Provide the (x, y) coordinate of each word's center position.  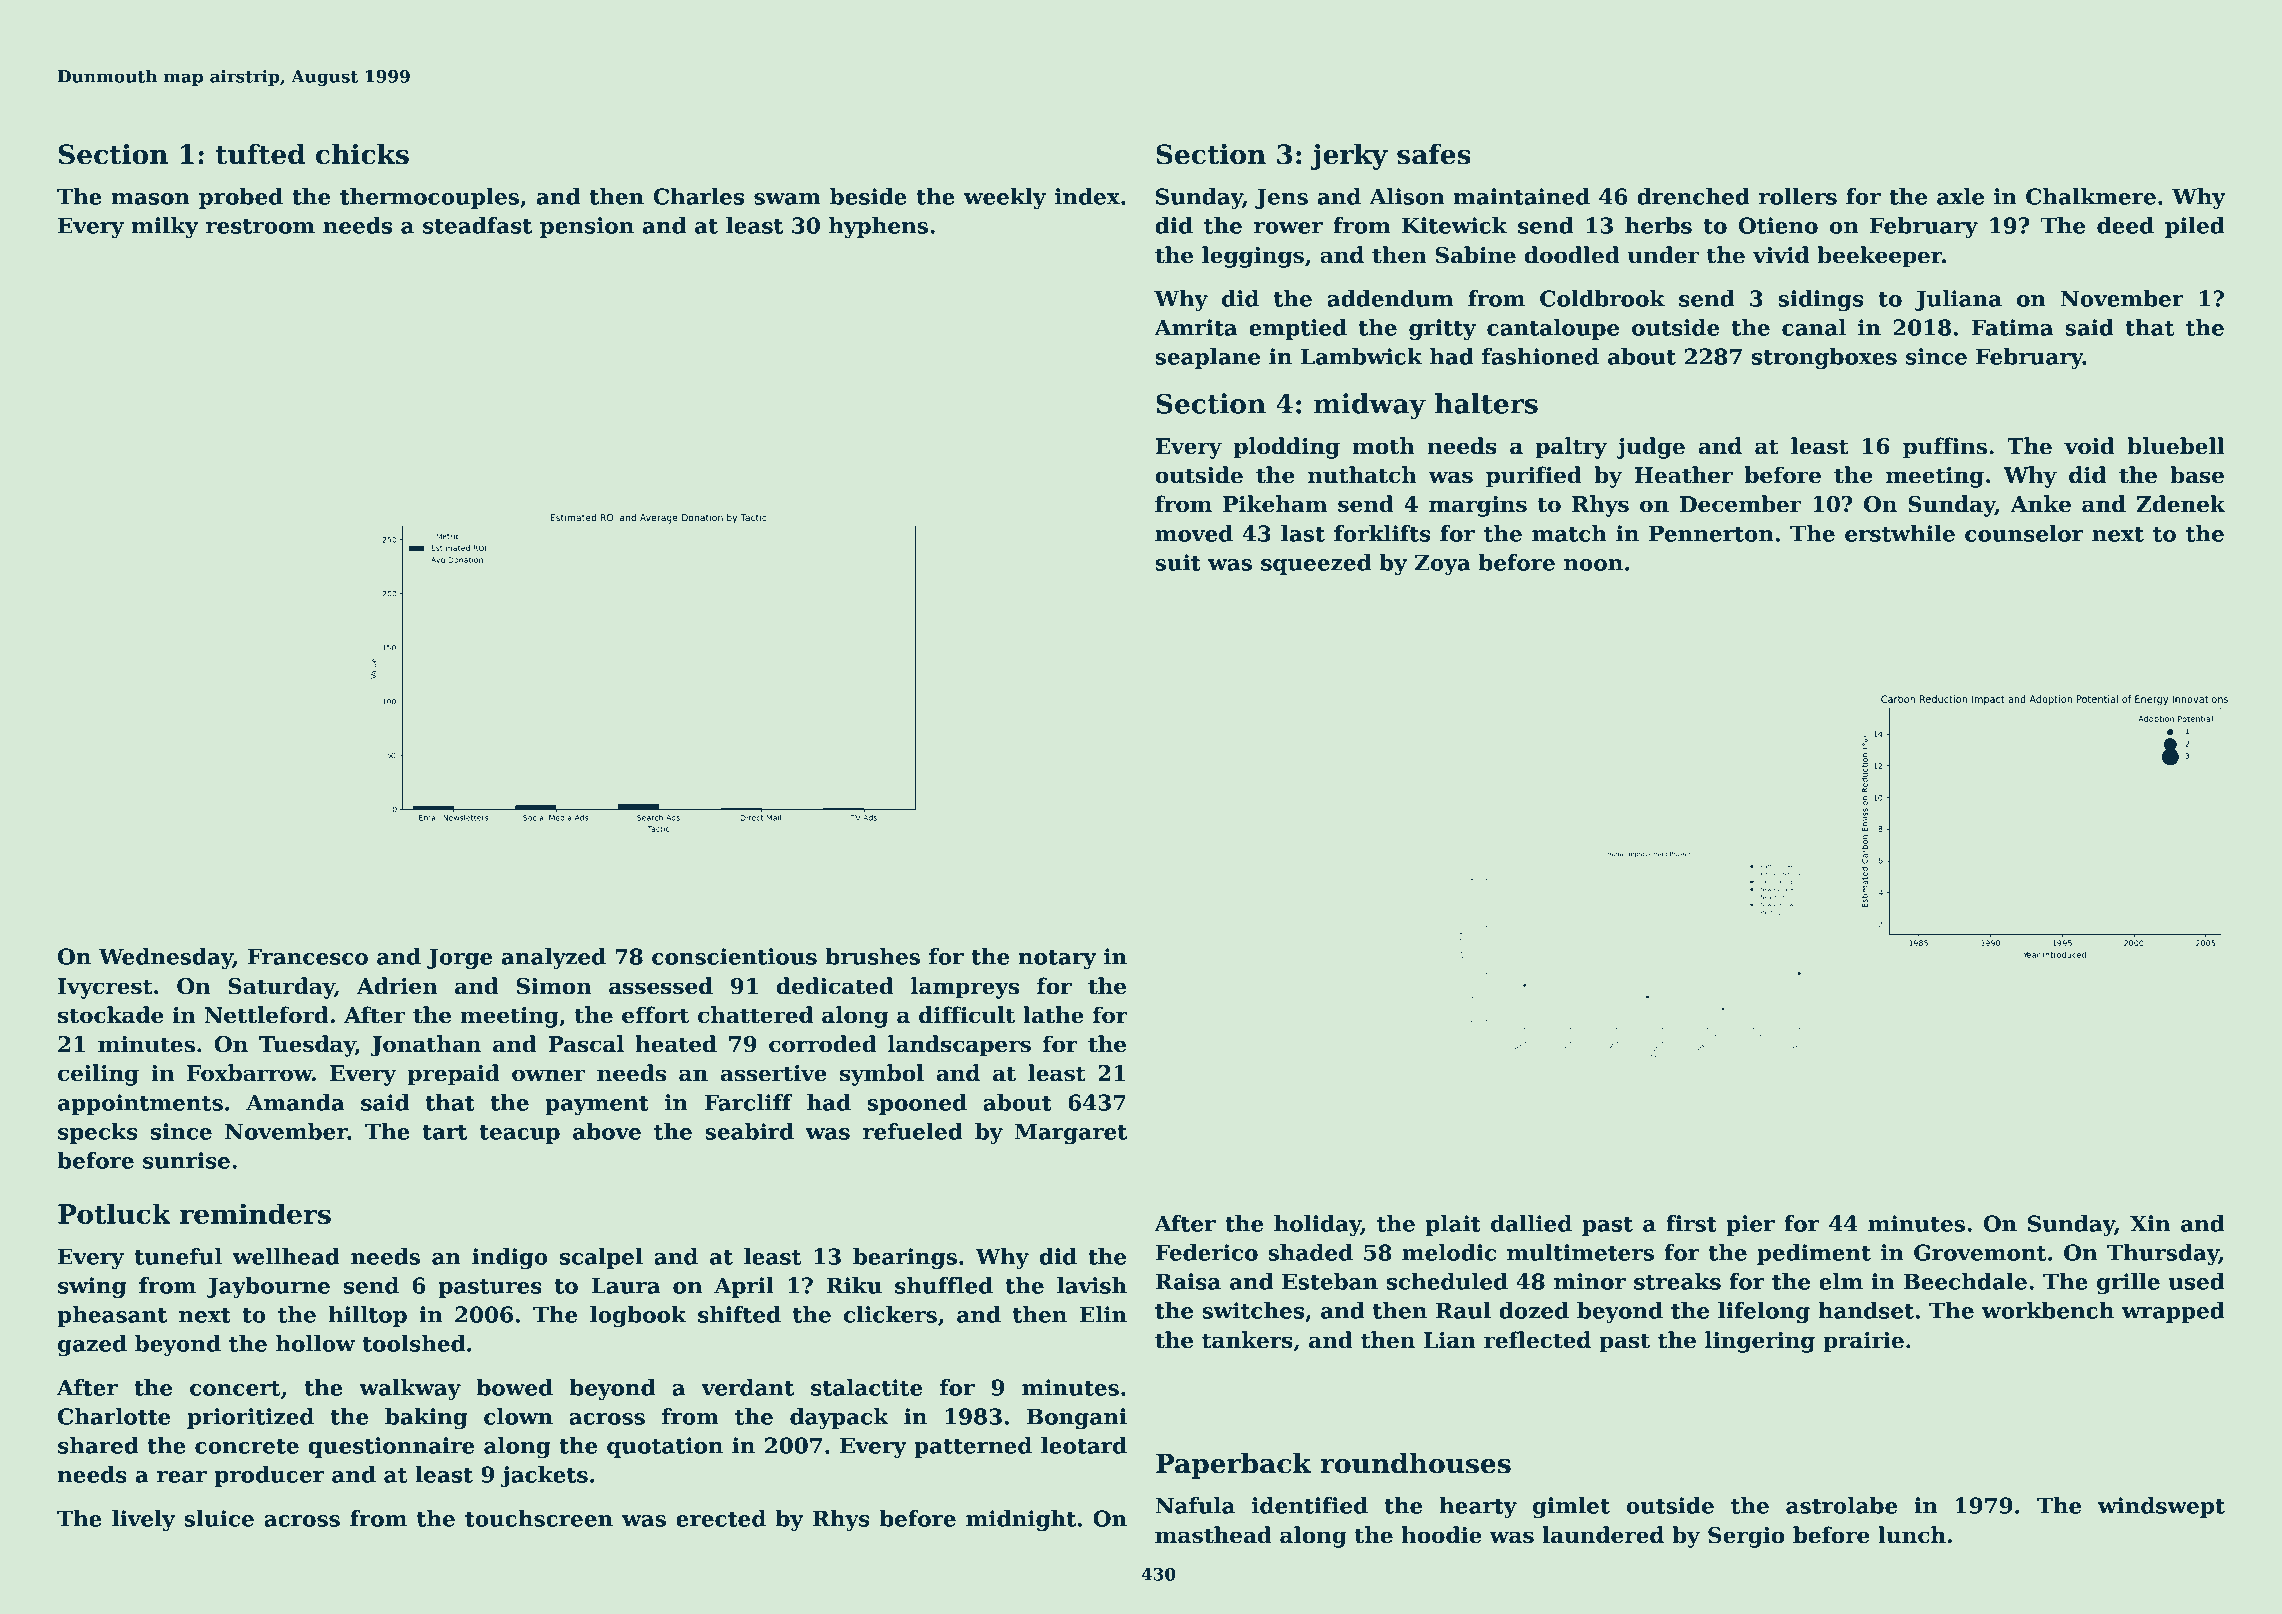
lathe (1053, 1015)
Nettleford (266, 1015)
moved (1194, 533)
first (1691, 1223)
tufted (260, 154)
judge (1650, 448)
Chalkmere (2091, 196)
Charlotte (114, 1416)
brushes (872, 956)
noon (1593, 565)
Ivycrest (105, 988)
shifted (739, 1314)
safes (1434, 154)
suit (1178, 562)
